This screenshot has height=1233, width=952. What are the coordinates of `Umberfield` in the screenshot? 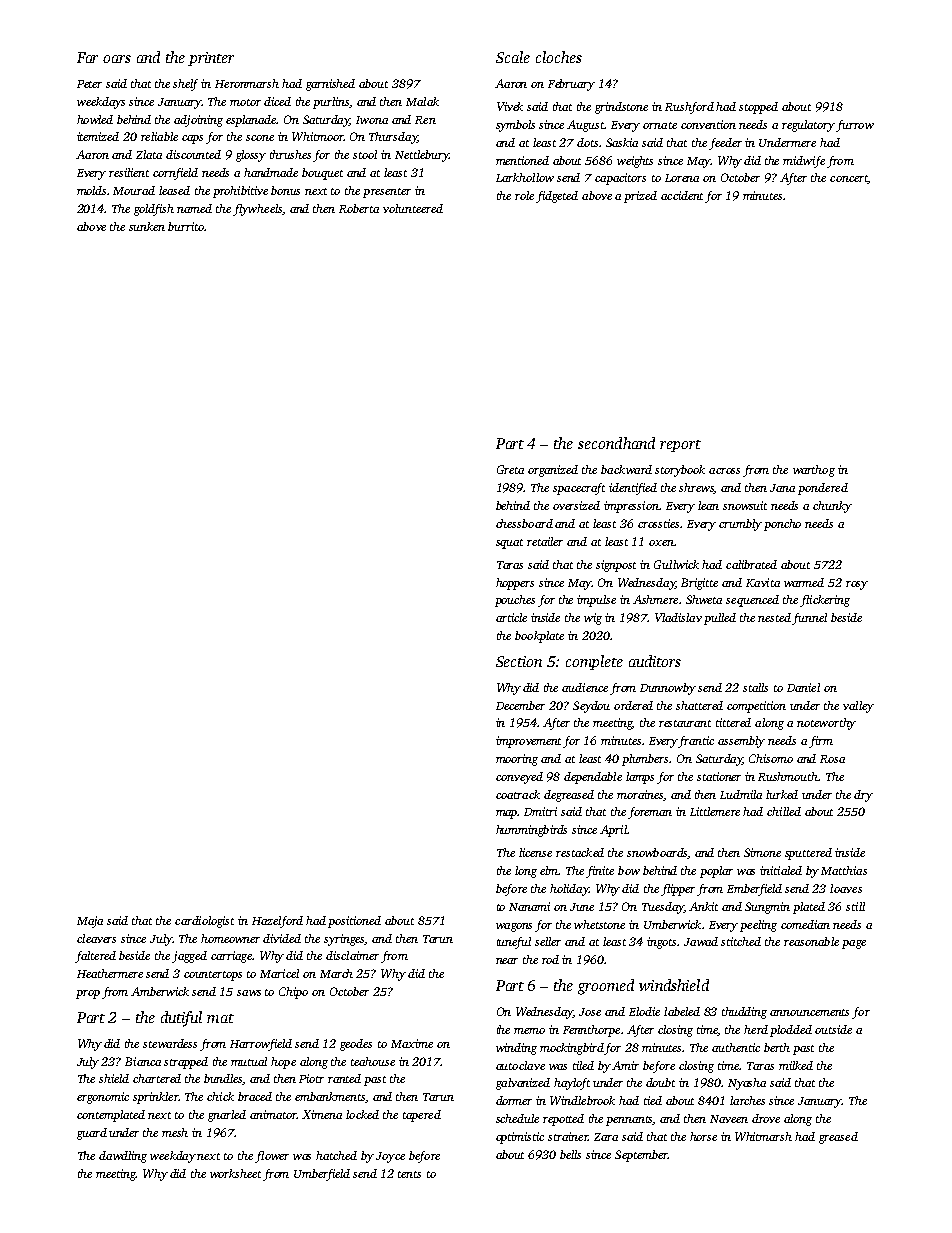 It's located at (322, 1175).
